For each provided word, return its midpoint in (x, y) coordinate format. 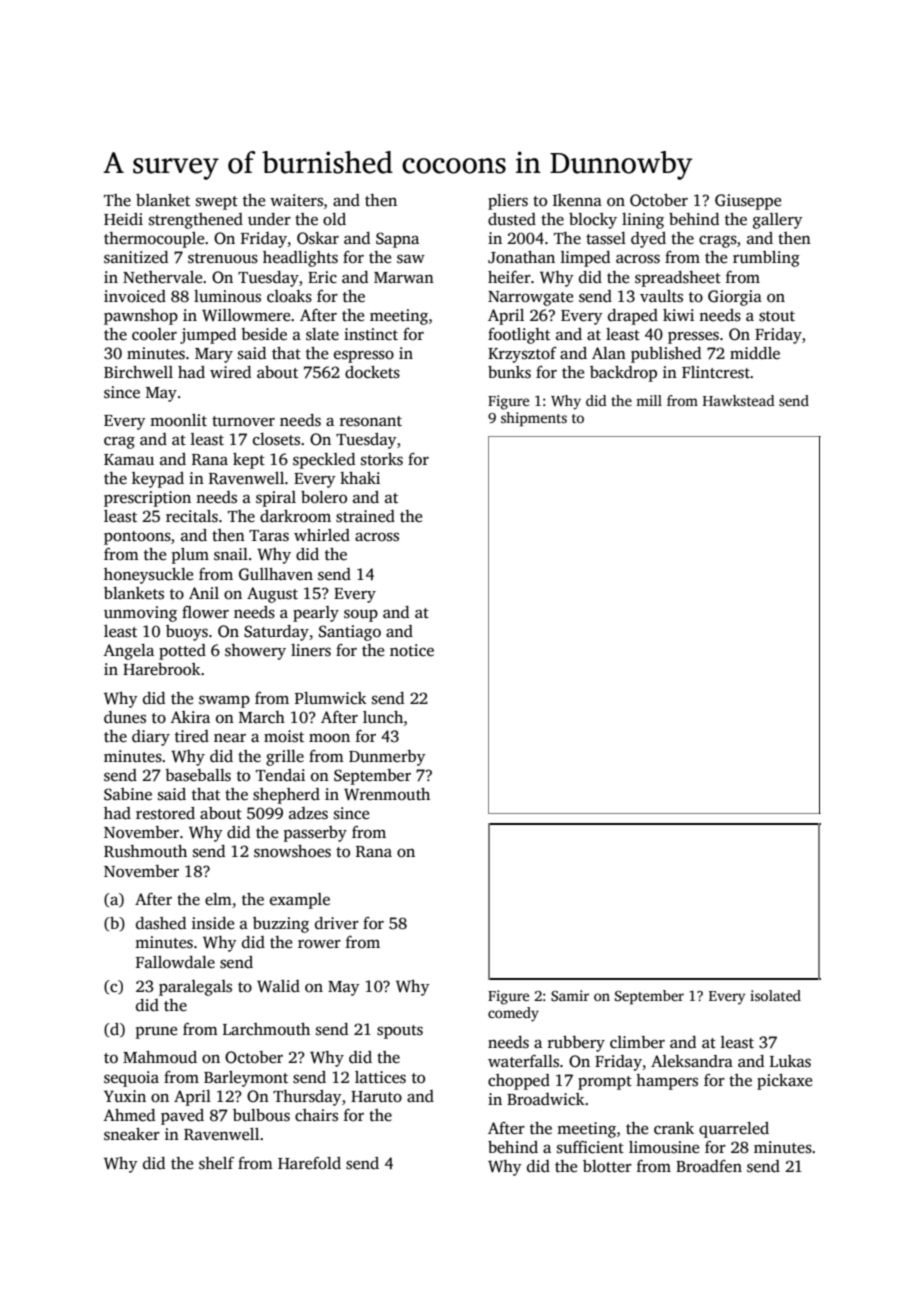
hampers (667, 1082)
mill (649, 400)
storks (382, 459)
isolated (775, 995)
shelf (216, 1163)
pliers (508, 202)
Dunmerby (387, 758)
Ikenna (577, 200)
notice (412, 650)
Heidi (123, 219)
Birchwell (138, 372)
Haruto (376, 1097)
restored (165, 813)
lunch (383, 717)
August (272, 595)
